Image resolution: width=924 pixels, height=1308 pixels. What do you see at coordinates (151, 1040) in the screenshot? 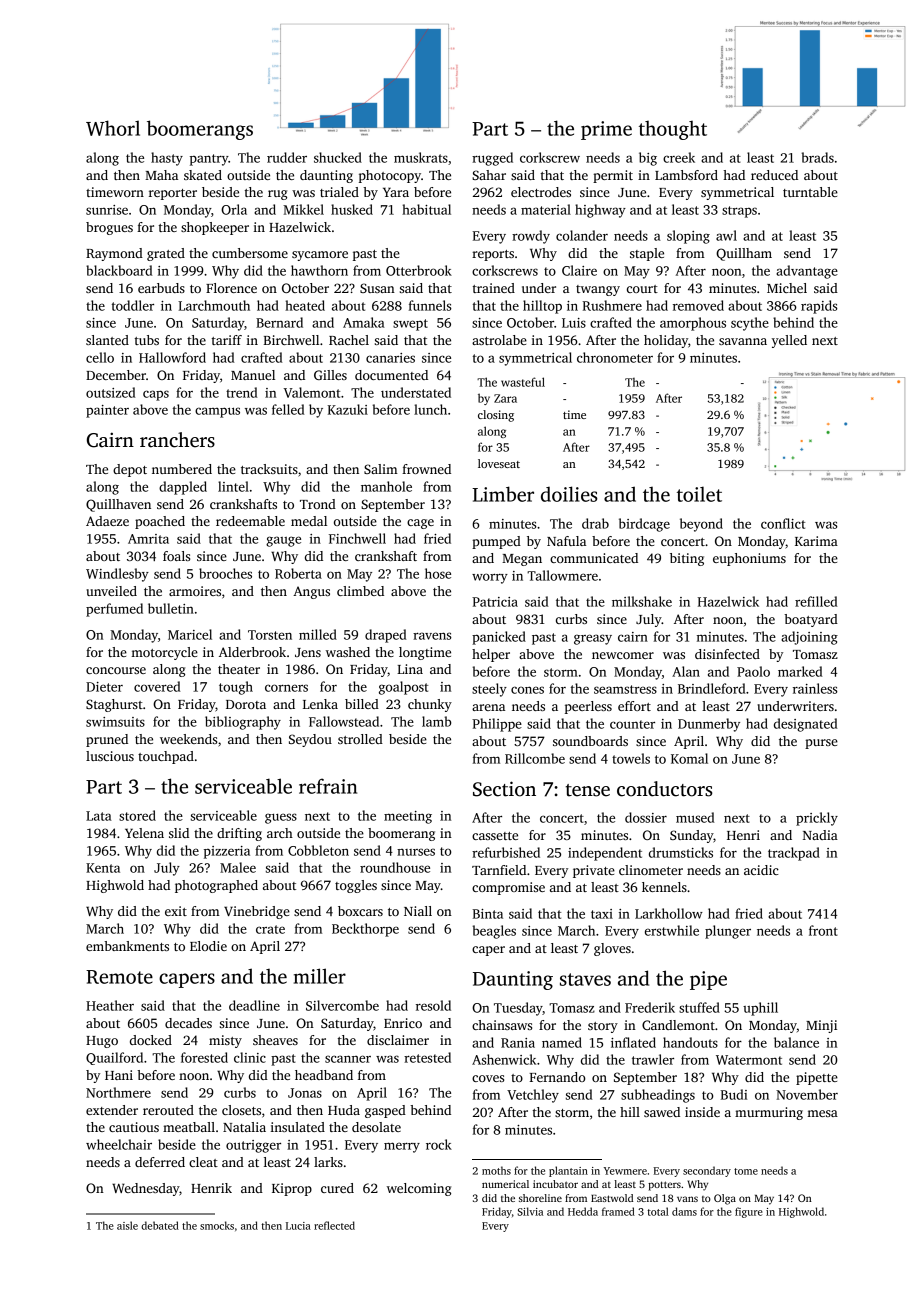
I see `docked` at bounding box center [151, 1040].
